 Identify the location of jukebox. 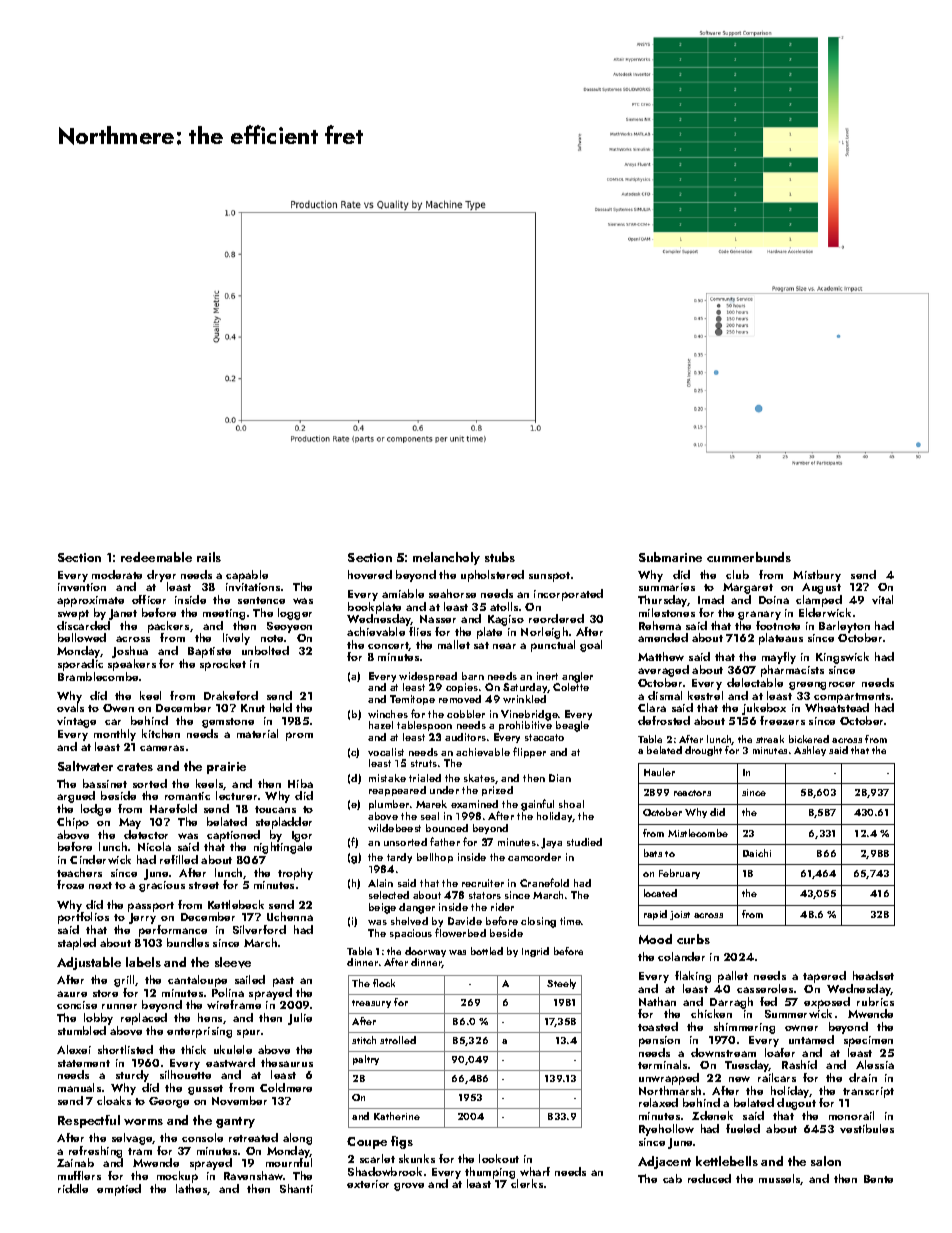
(764, 709).
